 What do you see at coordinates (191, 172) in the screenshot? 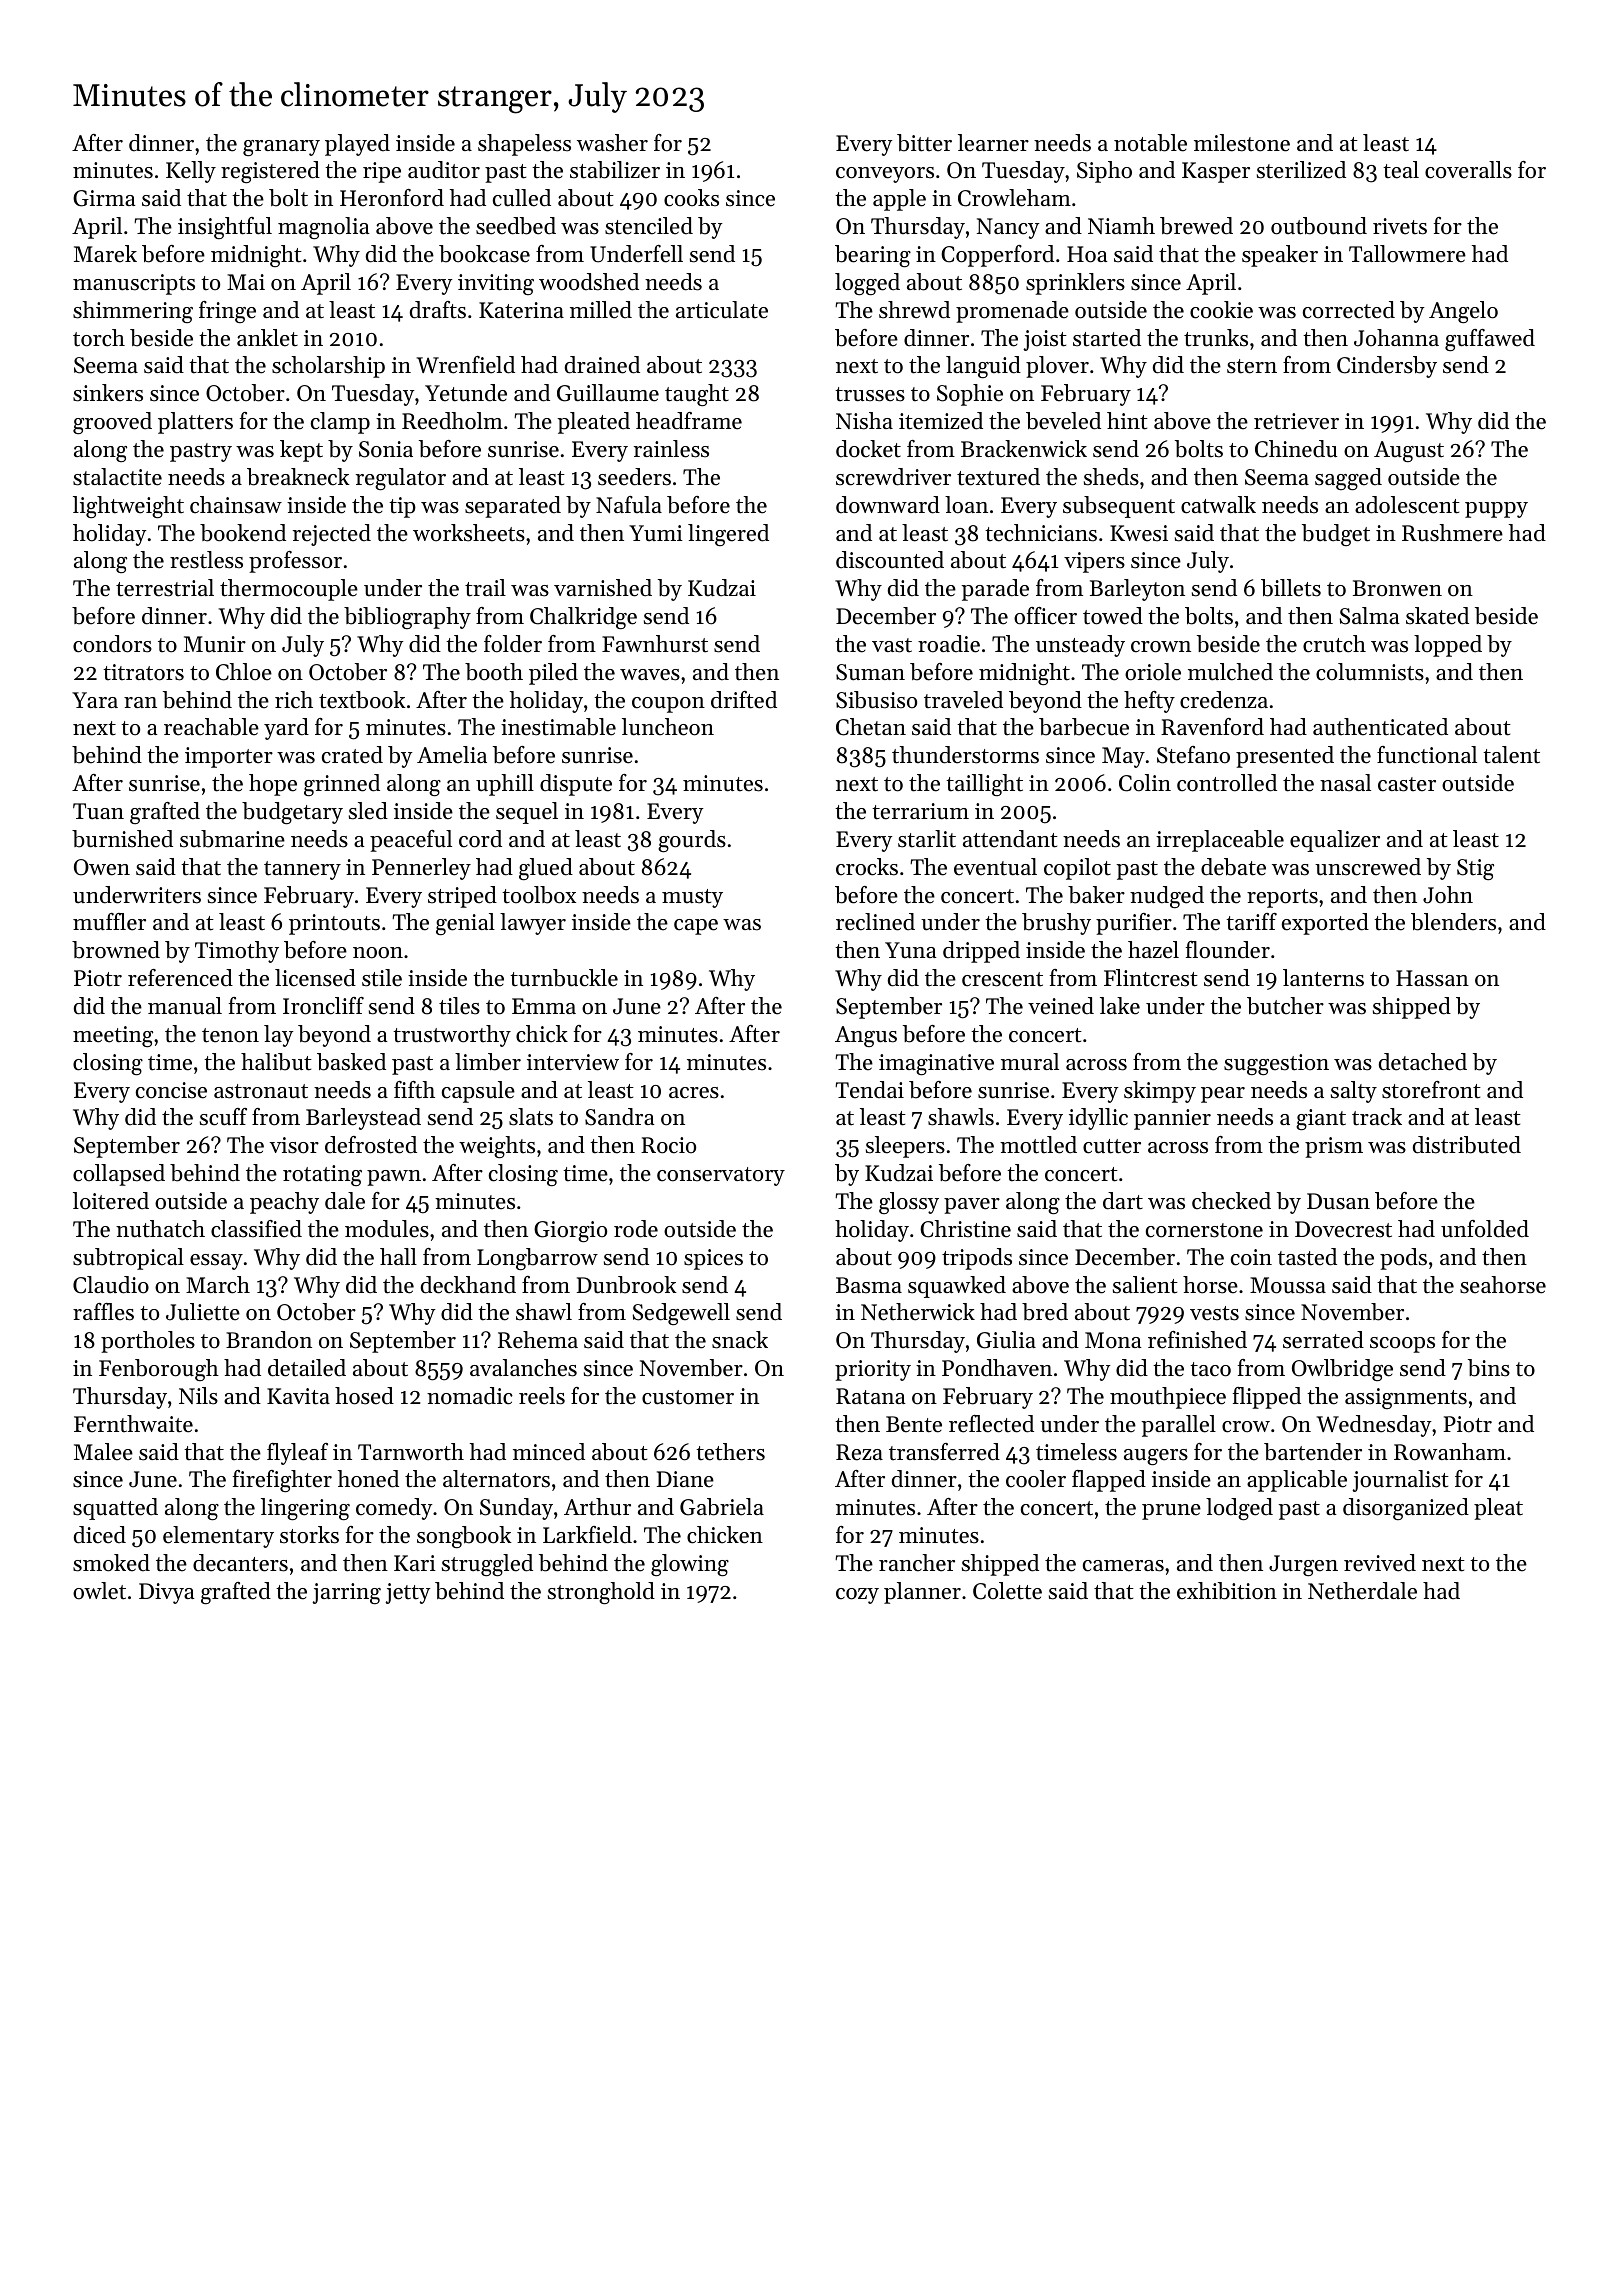
I see `Kelly` at bounding box center [191, 172].
